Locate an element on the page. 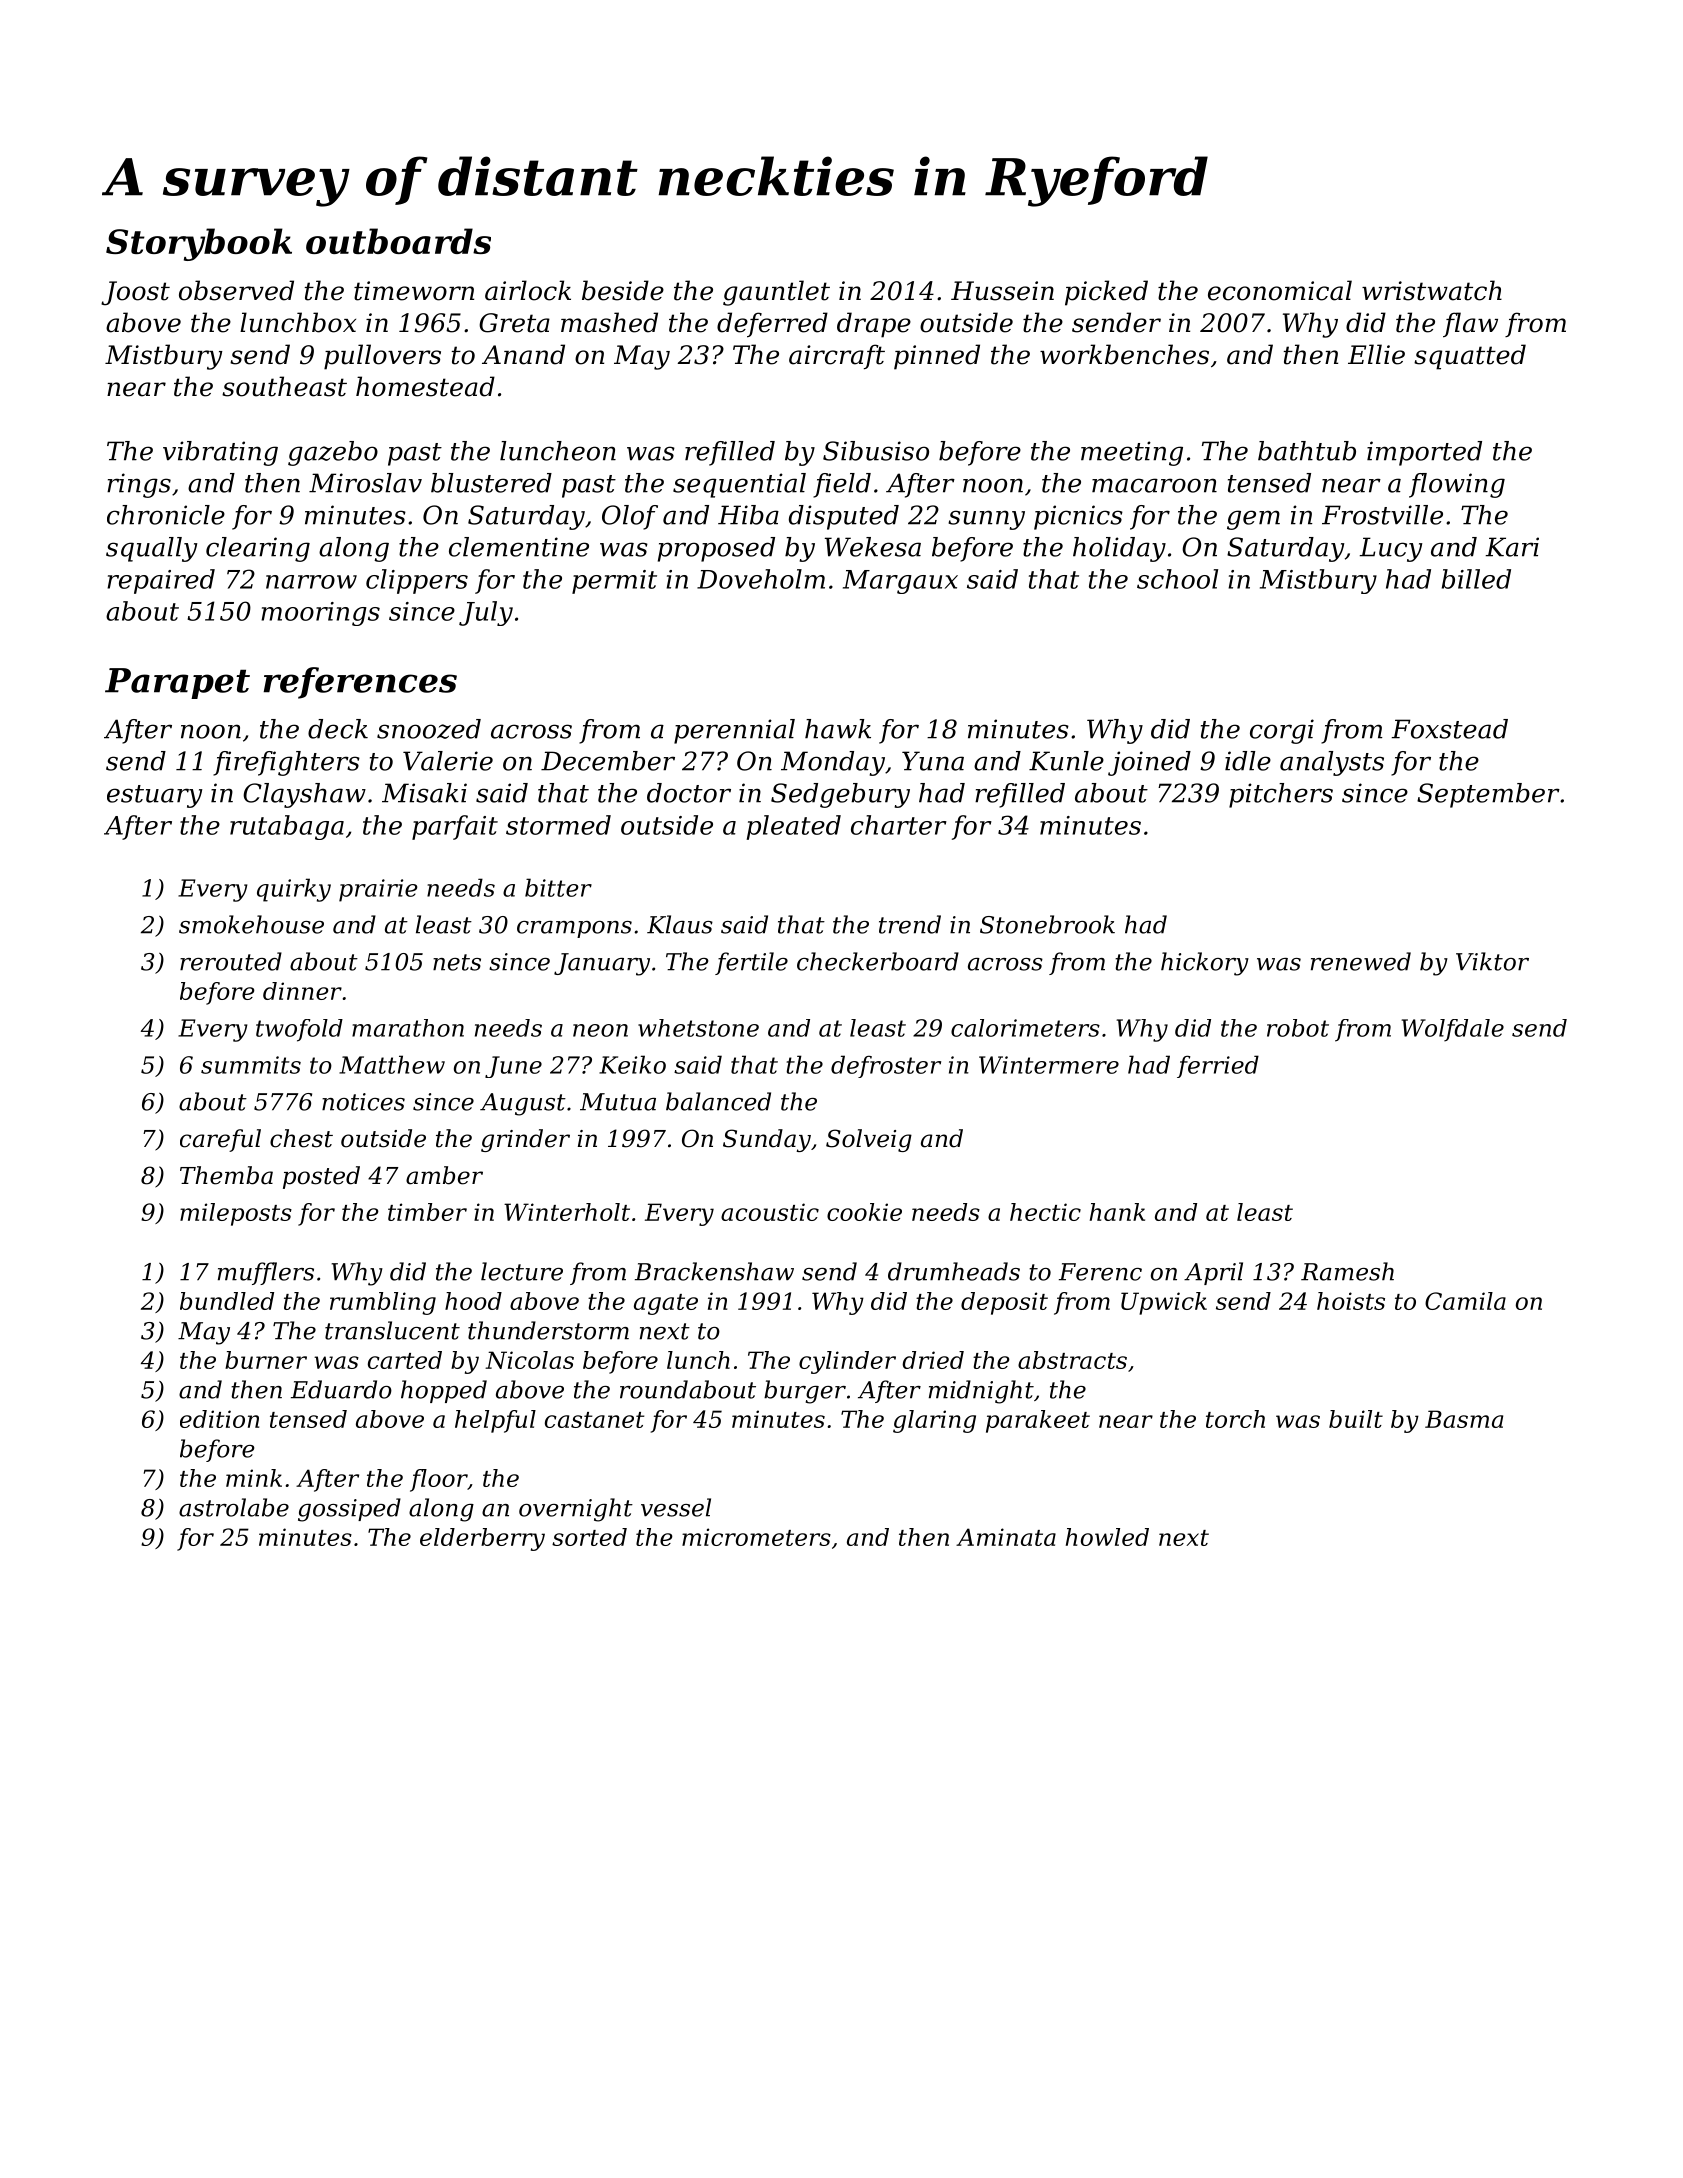 This document has height=2178, width=1683. careful is located at coordinates (220, 1140).
